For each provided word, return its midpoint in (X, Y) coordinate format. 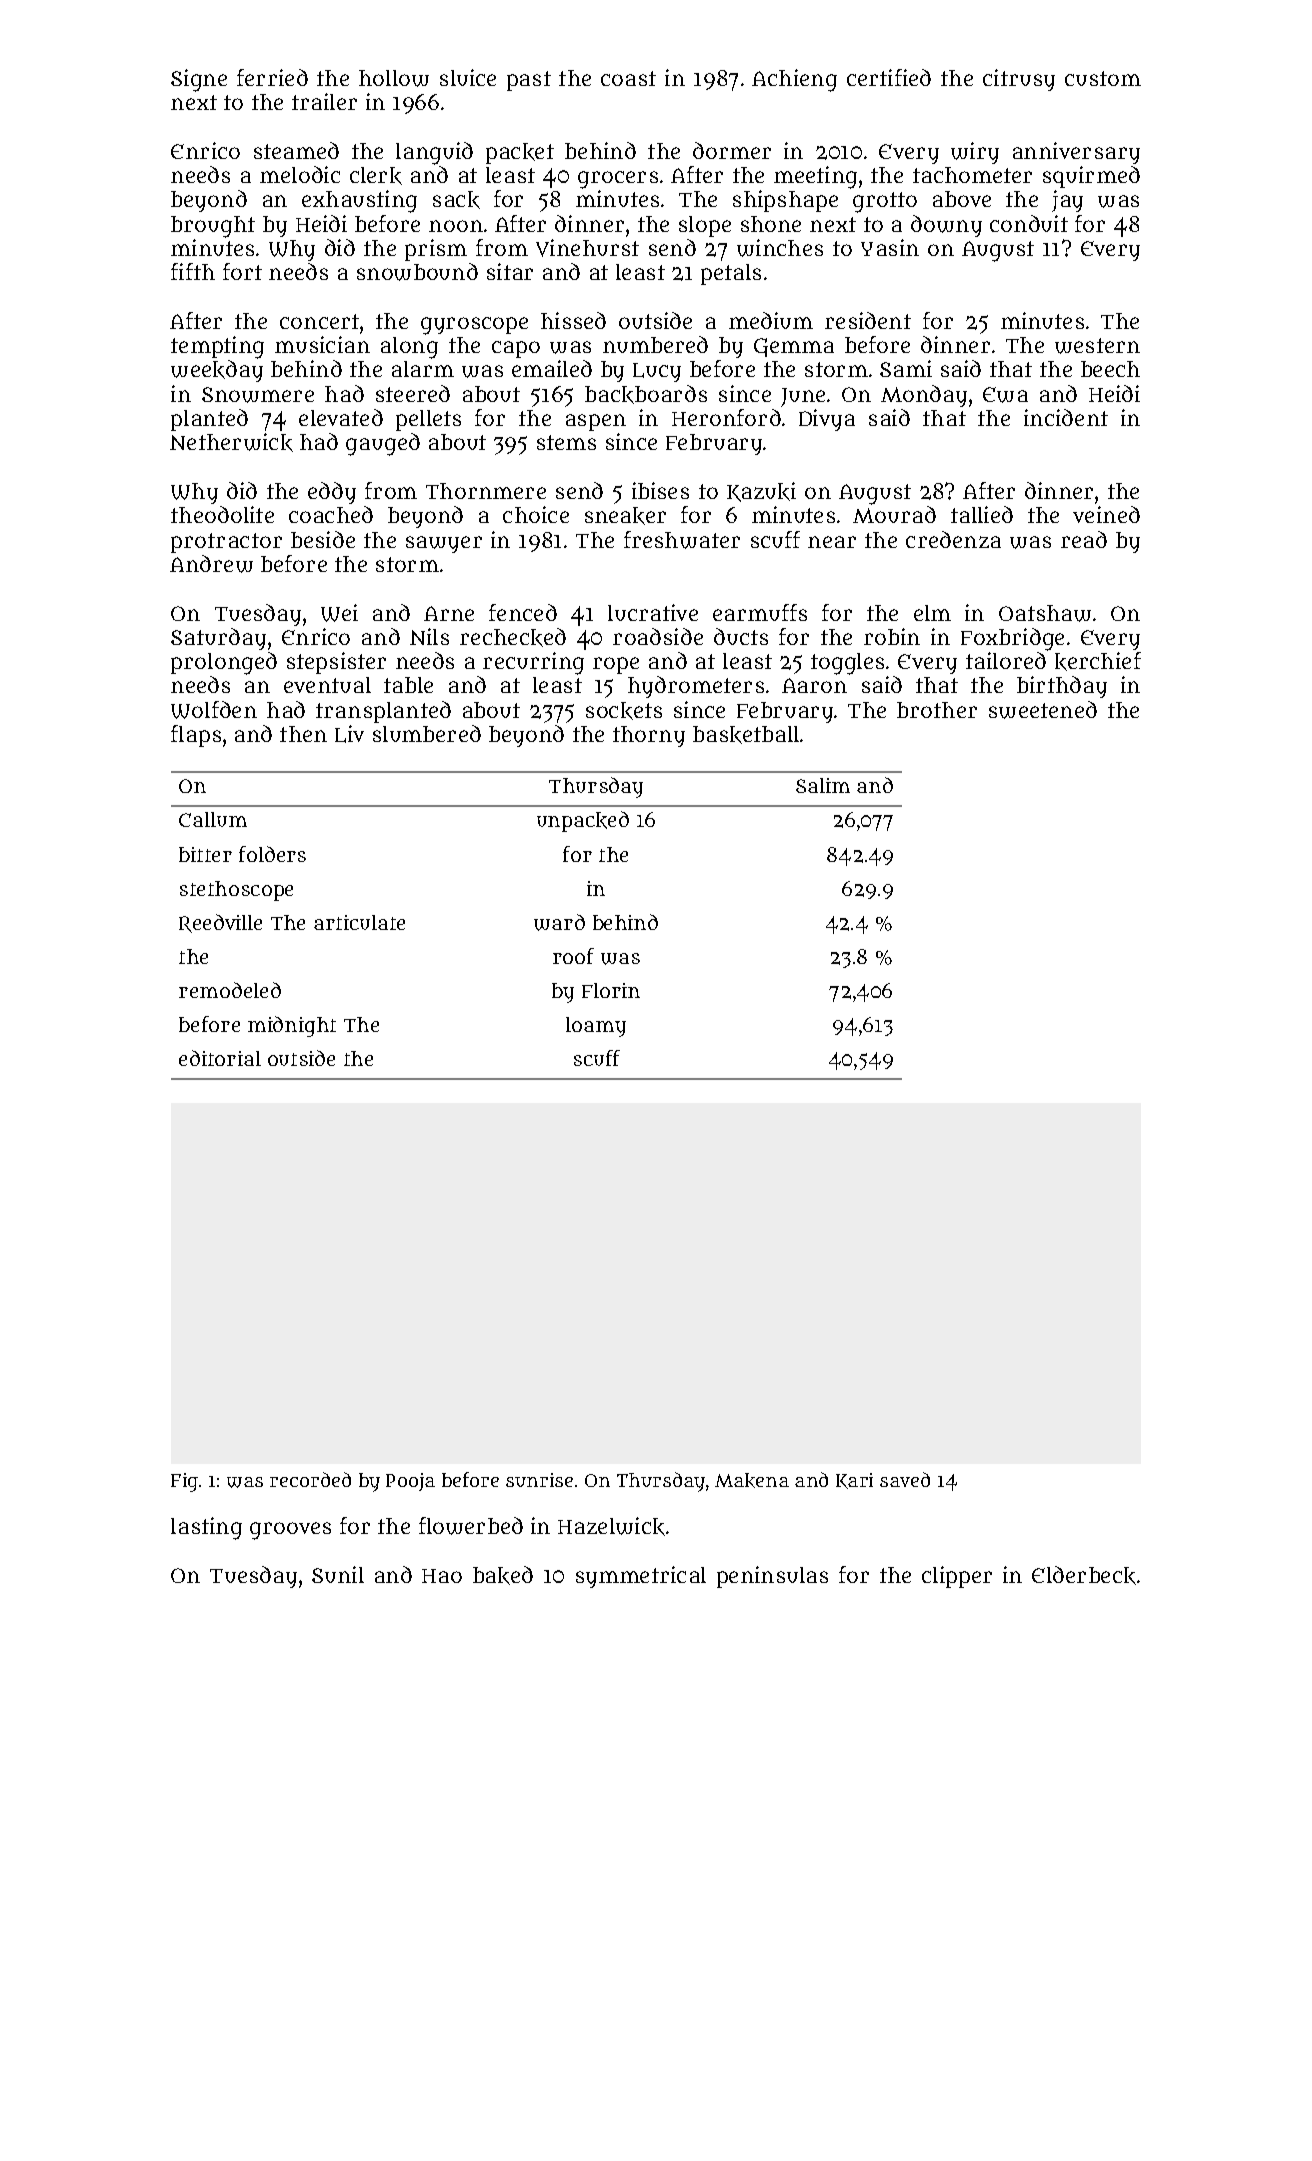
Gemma (794, 347)
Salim (823, 785)
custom (1103, 78)
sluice (468, 77)
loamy (596, 1027)
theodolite (222, 514)
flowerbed (471, 1526)
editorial (220, 1058)
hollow (394, 78)
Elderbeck (1084, 1575)
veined (1106, 514)
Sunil (338, 1574)
